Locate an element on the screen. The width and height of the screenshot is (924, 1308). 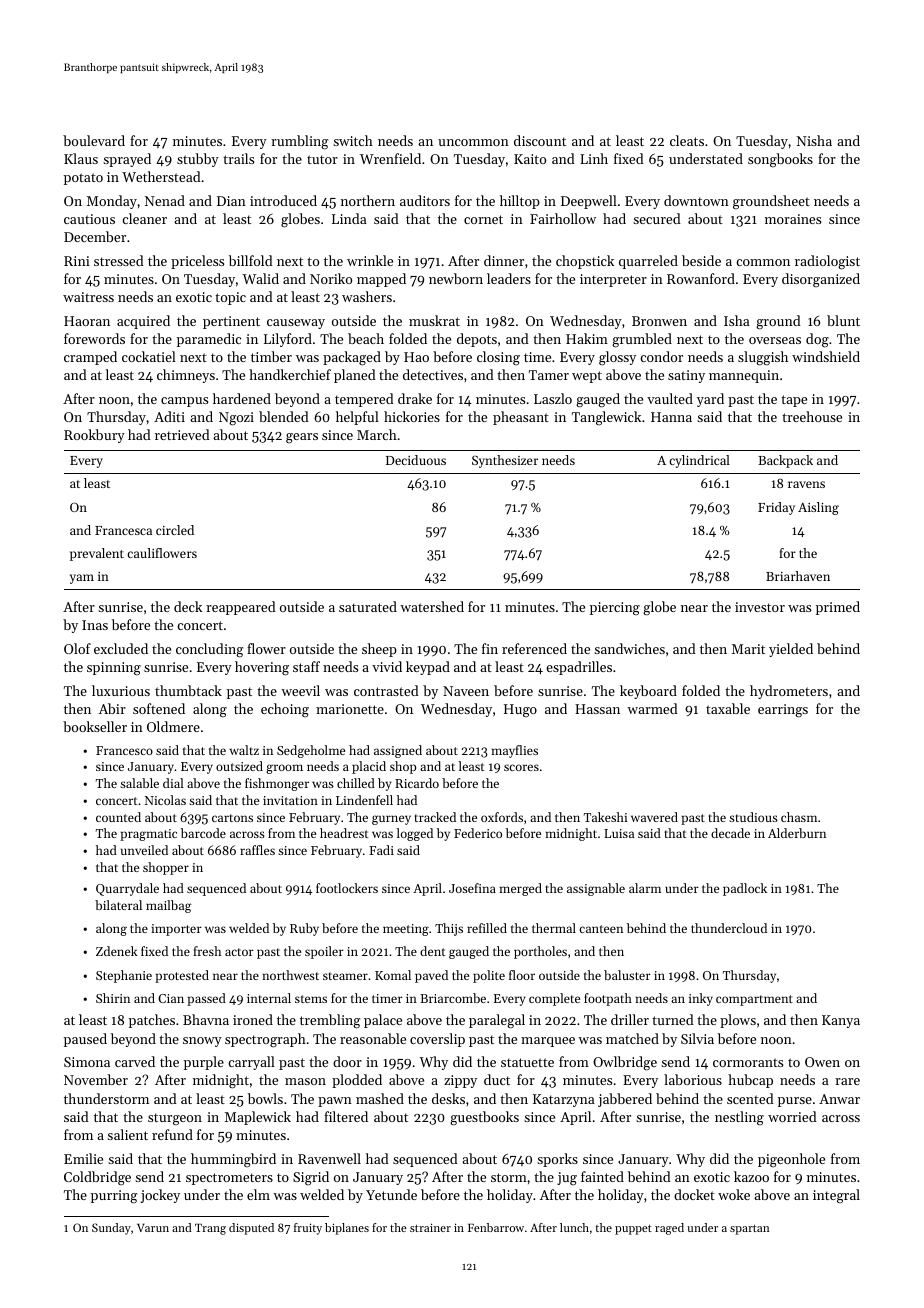
guestbooks is located at coordinates (484, 1118).
